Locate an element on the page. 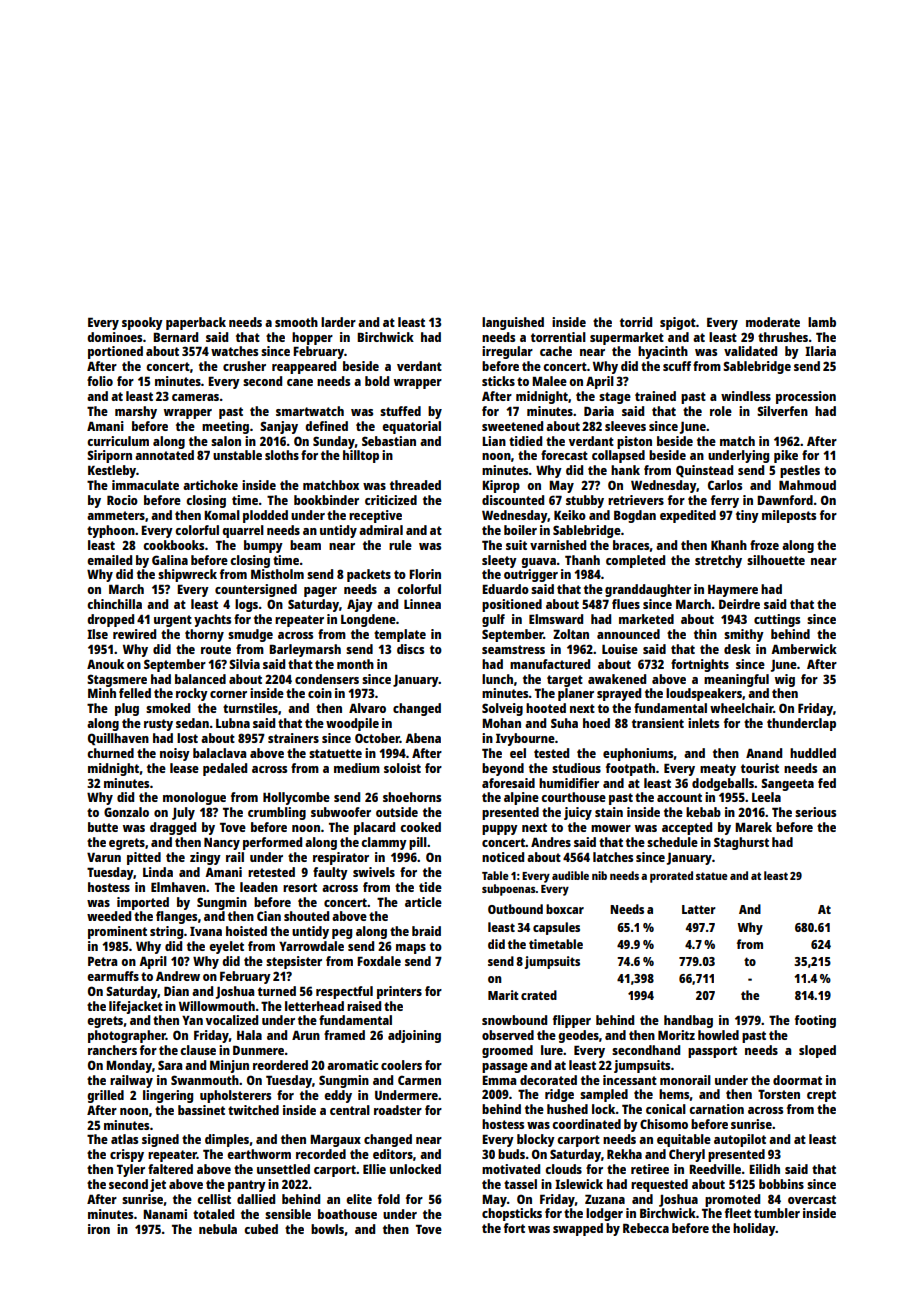 Image resolution: width=924 pixels, height=1308 pixels. holiday is located at coordinates (754, 1229).
